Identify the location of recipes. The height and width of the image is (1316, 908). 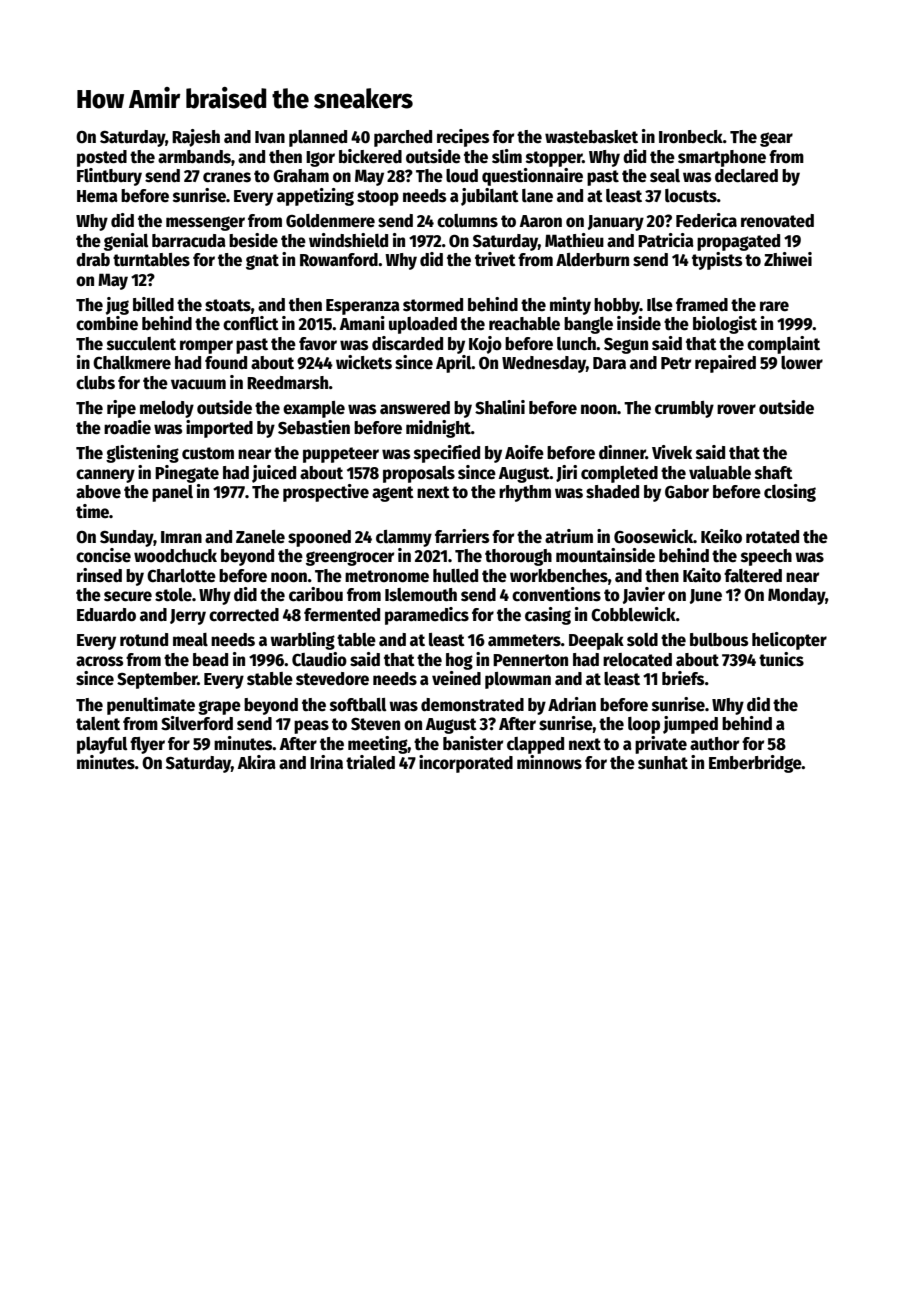
(463, 138).
